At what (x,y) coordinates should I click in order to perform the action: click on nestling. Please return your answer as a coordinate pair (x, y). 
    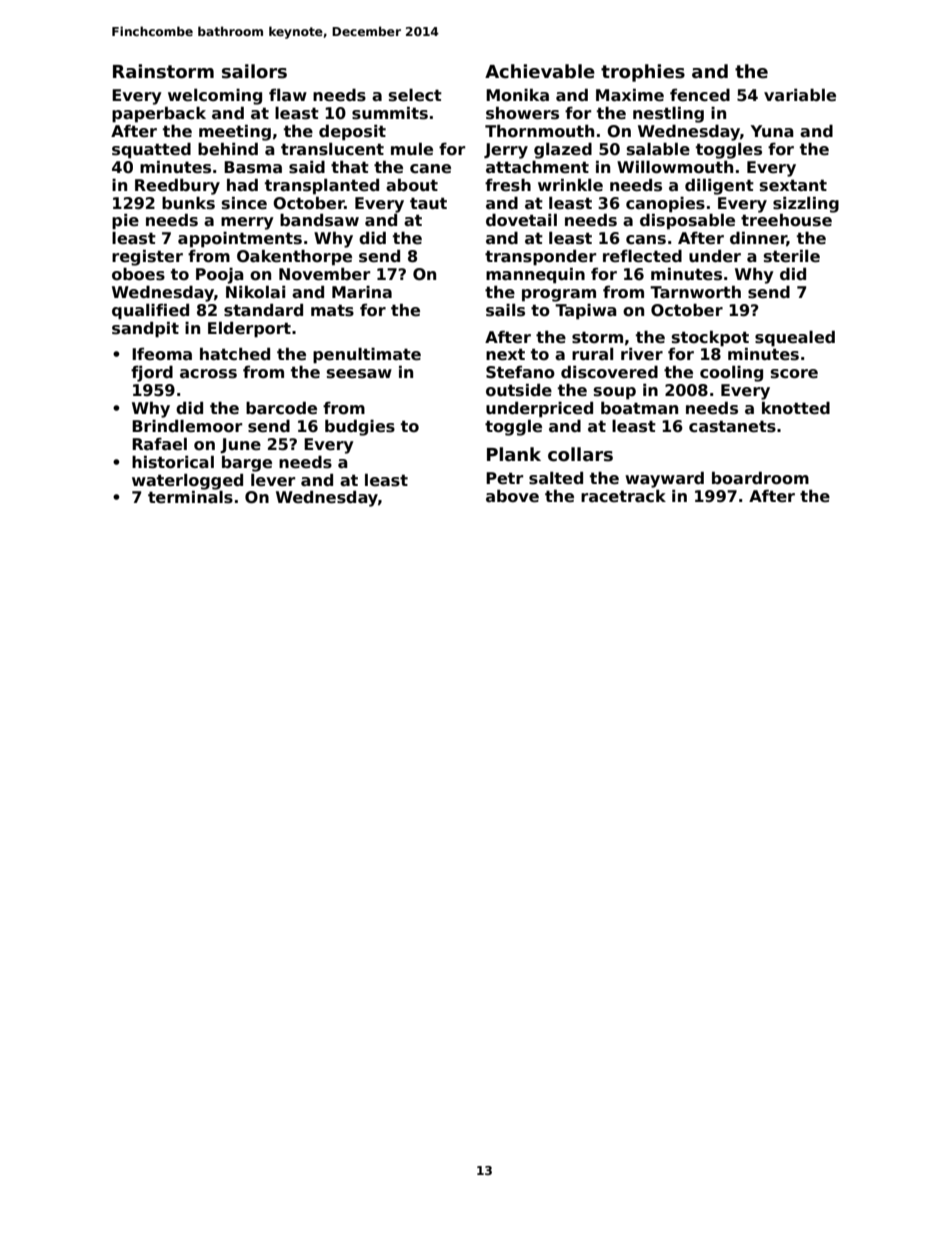
    Looking at the image, I should click on (668, 114).
